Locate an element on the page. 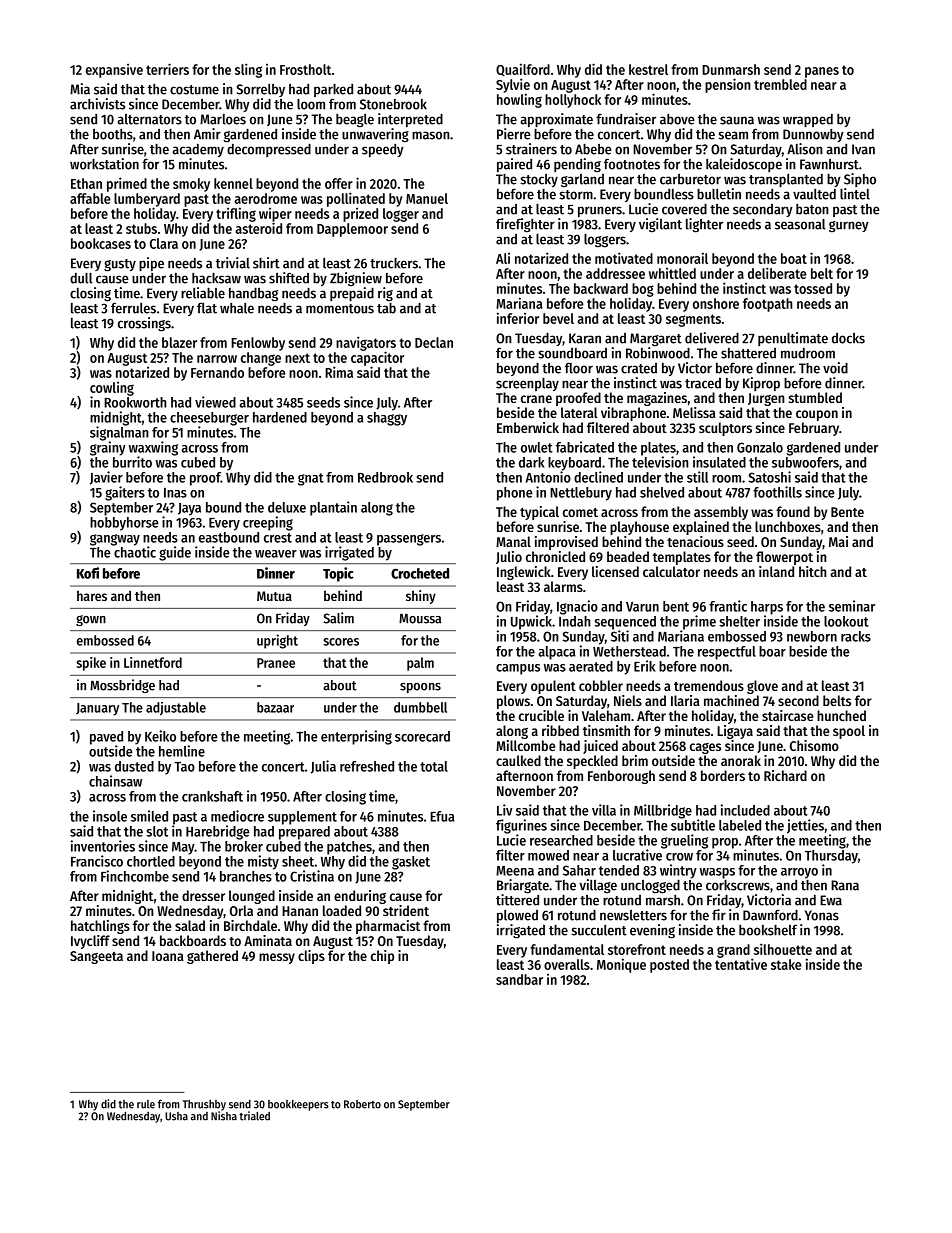 The width and height of the image is (952, 1233). trialed is located at coordinates (254, 1116).
